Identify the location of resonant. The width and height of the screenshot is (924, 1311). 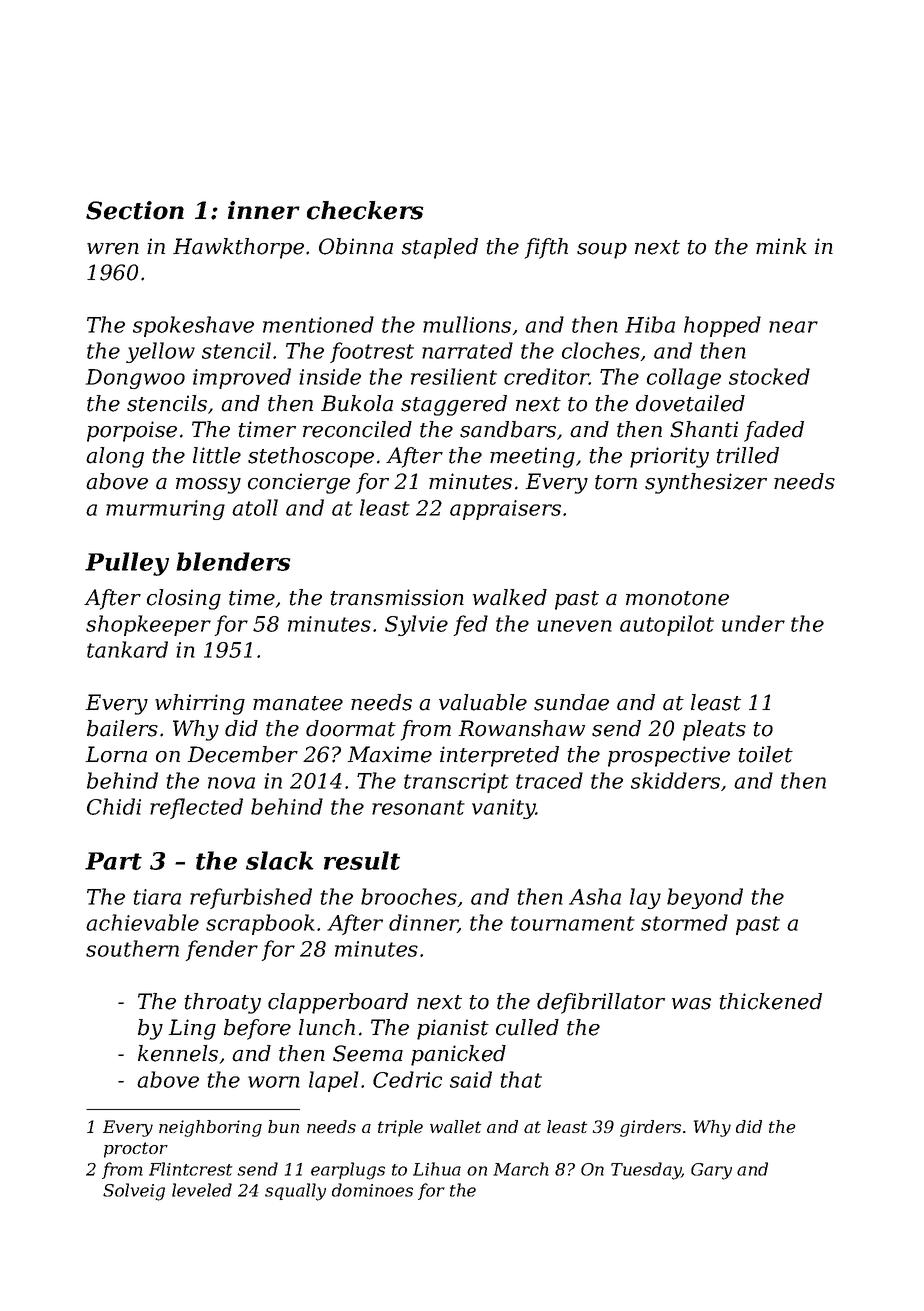
(418, 807).
